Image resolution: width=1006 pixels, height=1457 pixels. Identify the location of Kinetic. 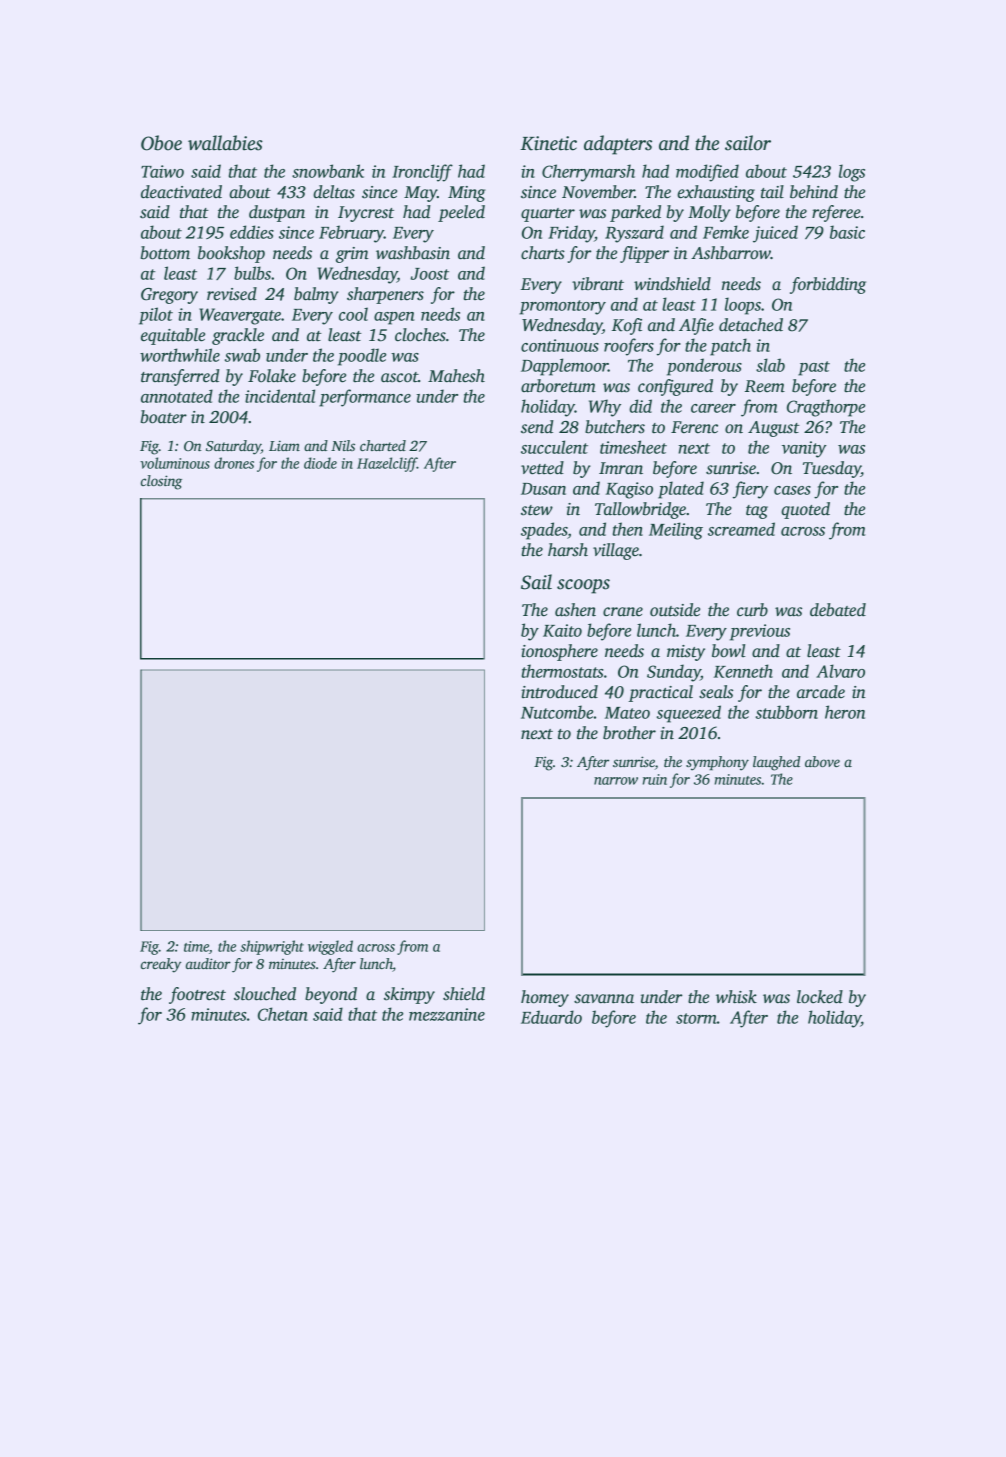
(548, 143).
